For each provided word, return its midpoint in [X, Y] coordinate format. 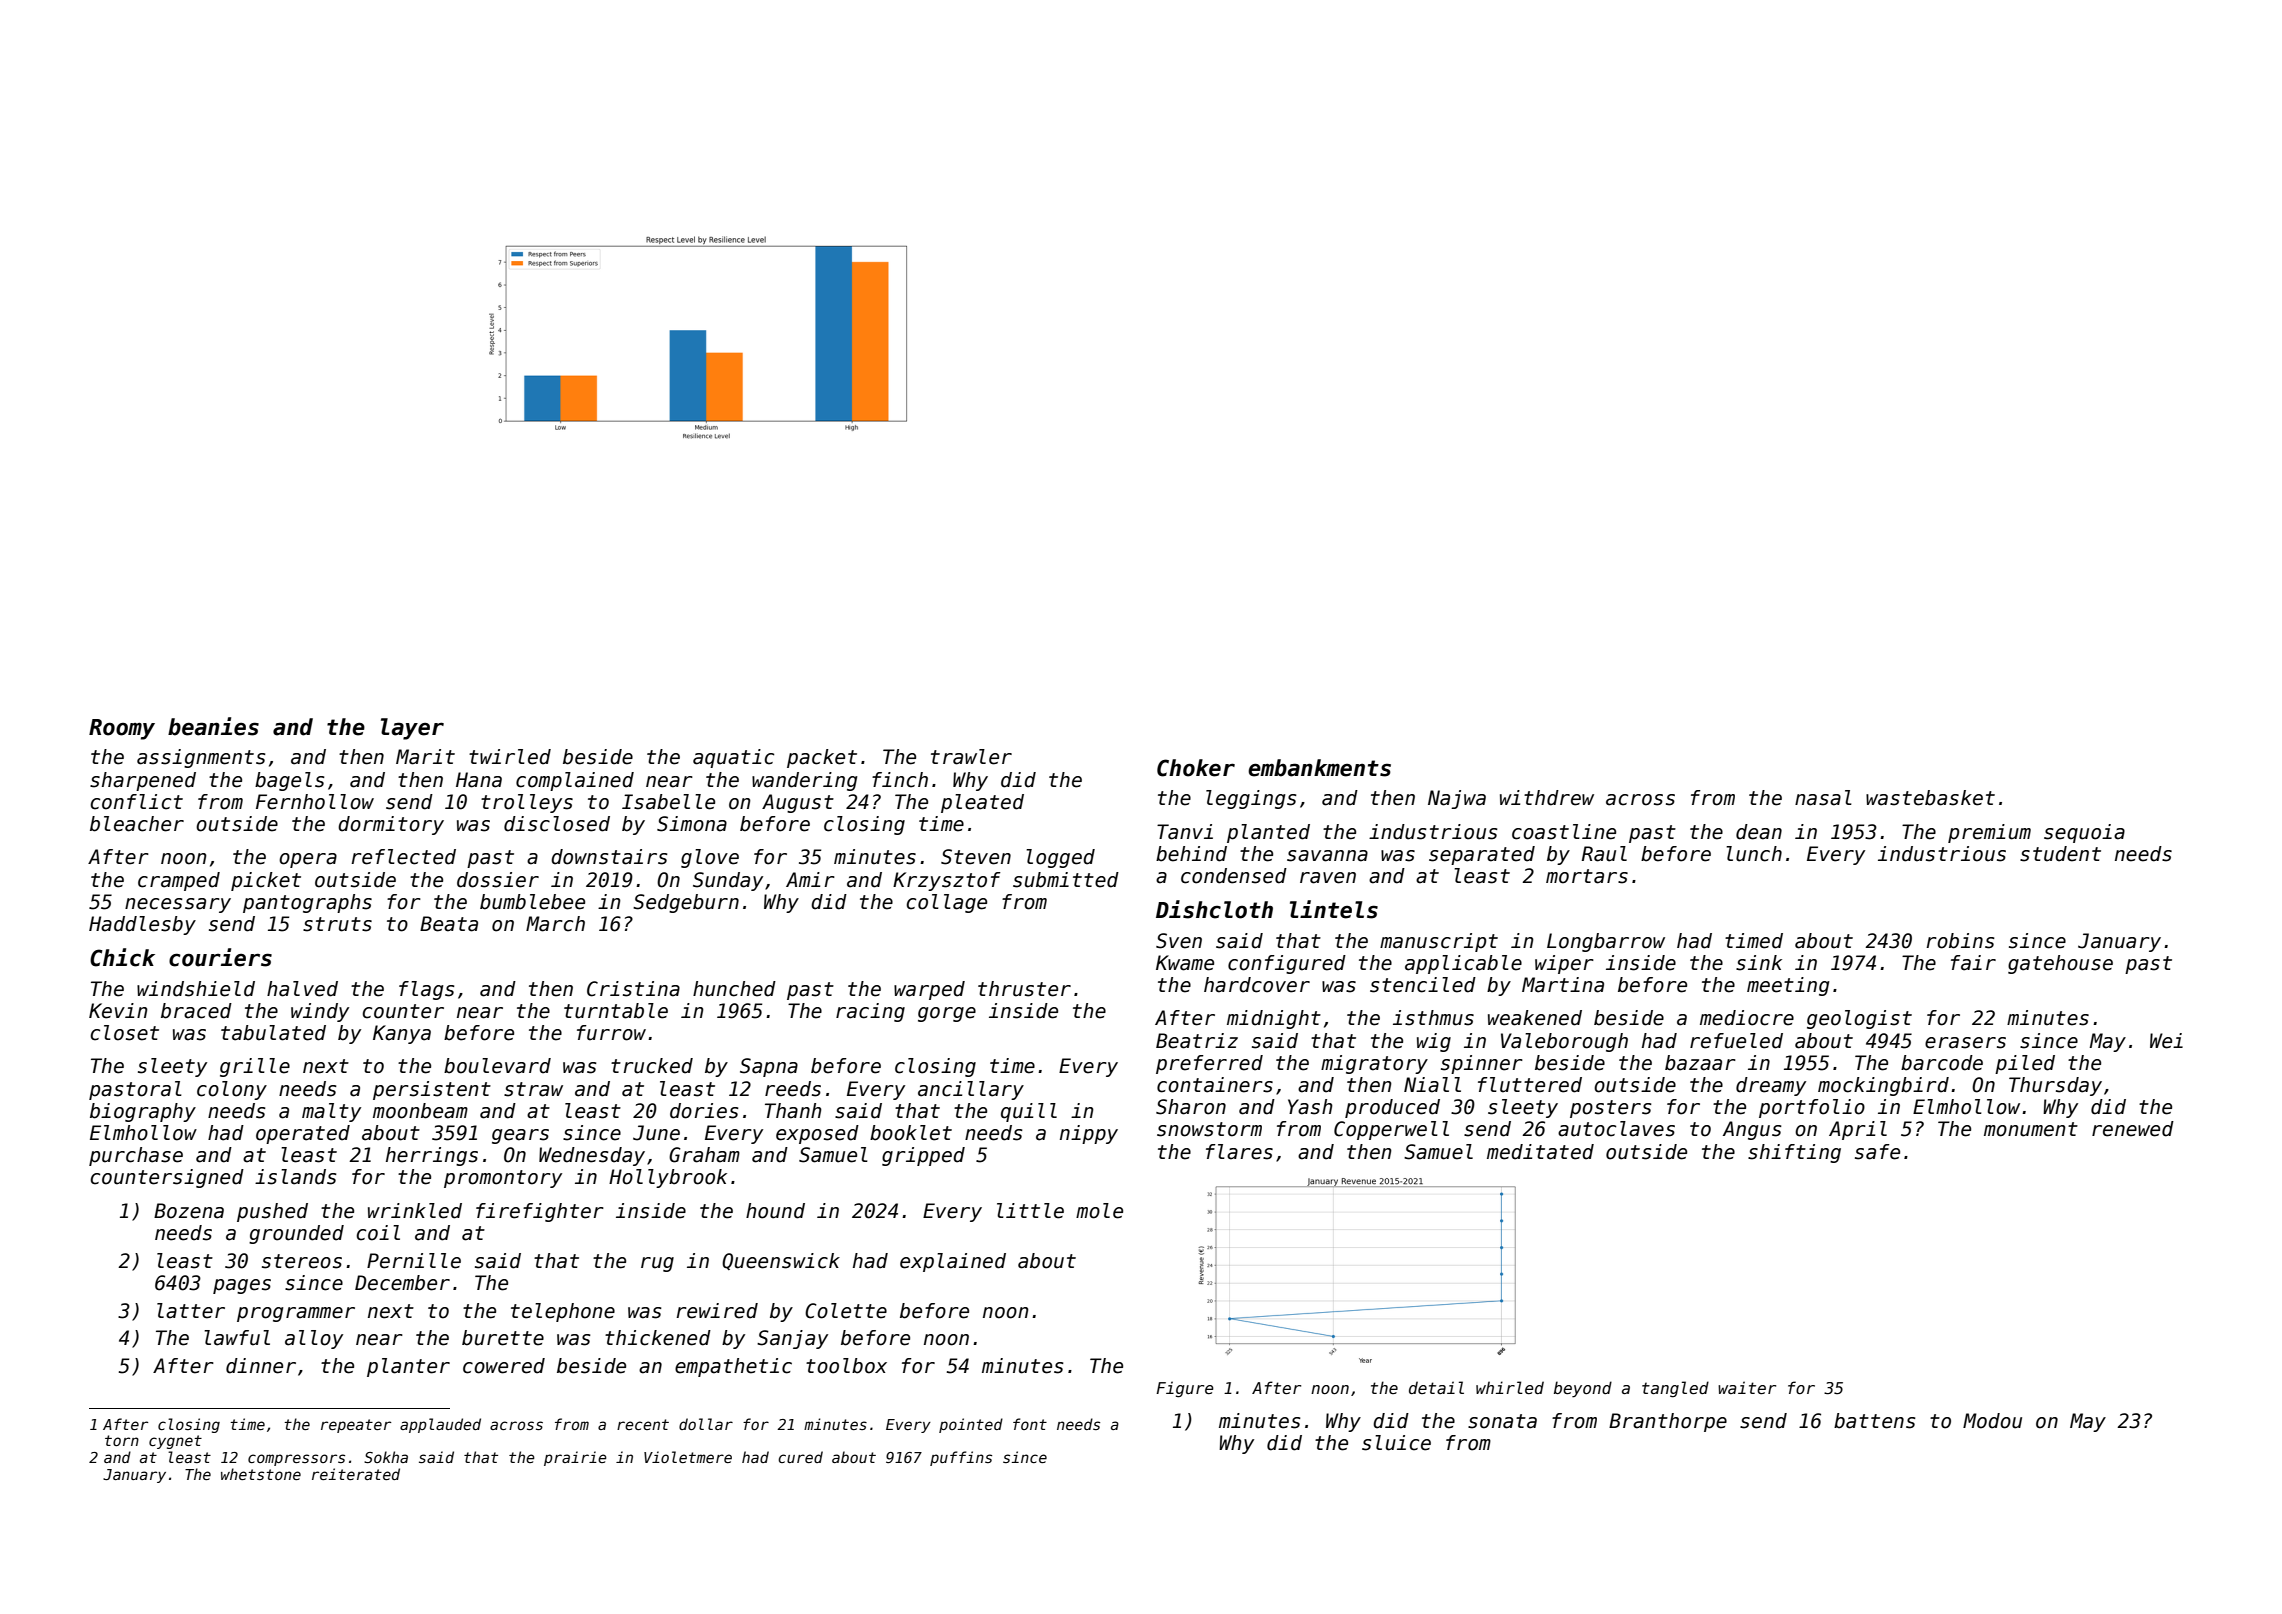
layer [412, 729]
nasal [1823, 798]
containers [1215, 1085]
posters [1611, 1109]
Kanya [402, 1034]
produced [1392, 1108]
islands [296, 1177]
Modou [1992, 1421]
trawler [971, 757]
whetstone [261, 1474]
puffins [961, 1458]
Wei [2166, 1041]
